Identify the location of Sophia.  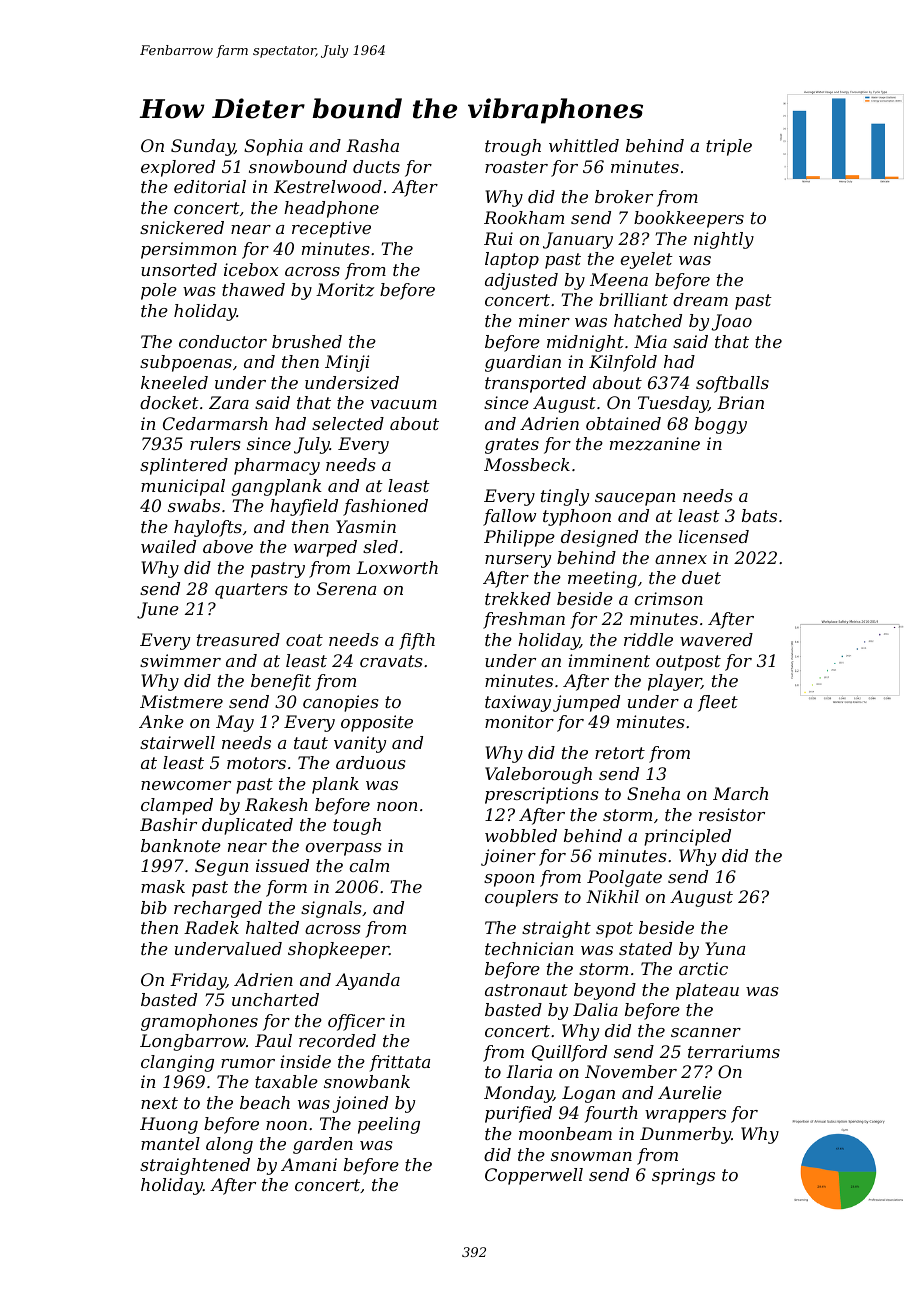
(273, 147).
